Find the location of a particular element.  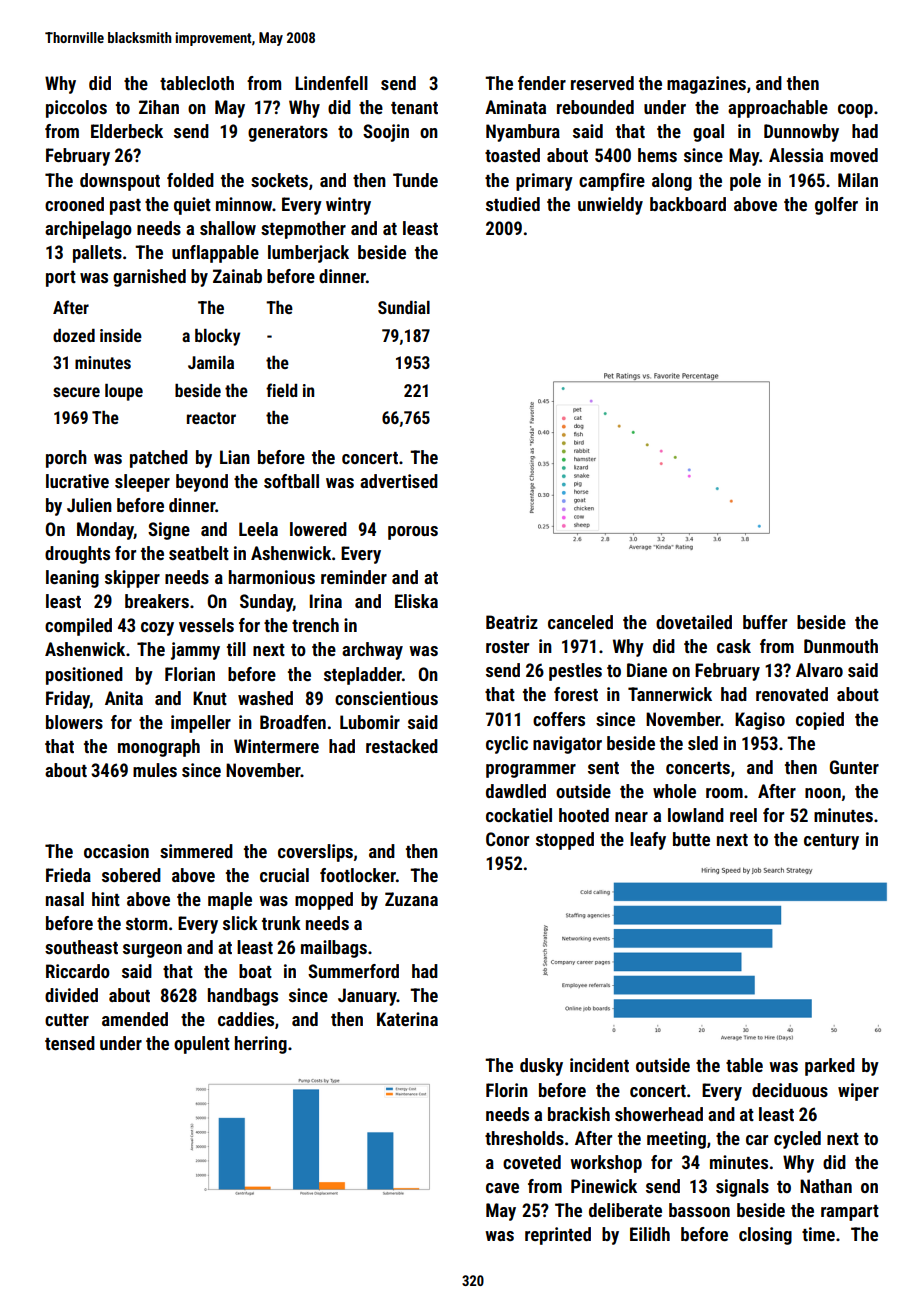

advertised is located at coordinates (399, 481).
